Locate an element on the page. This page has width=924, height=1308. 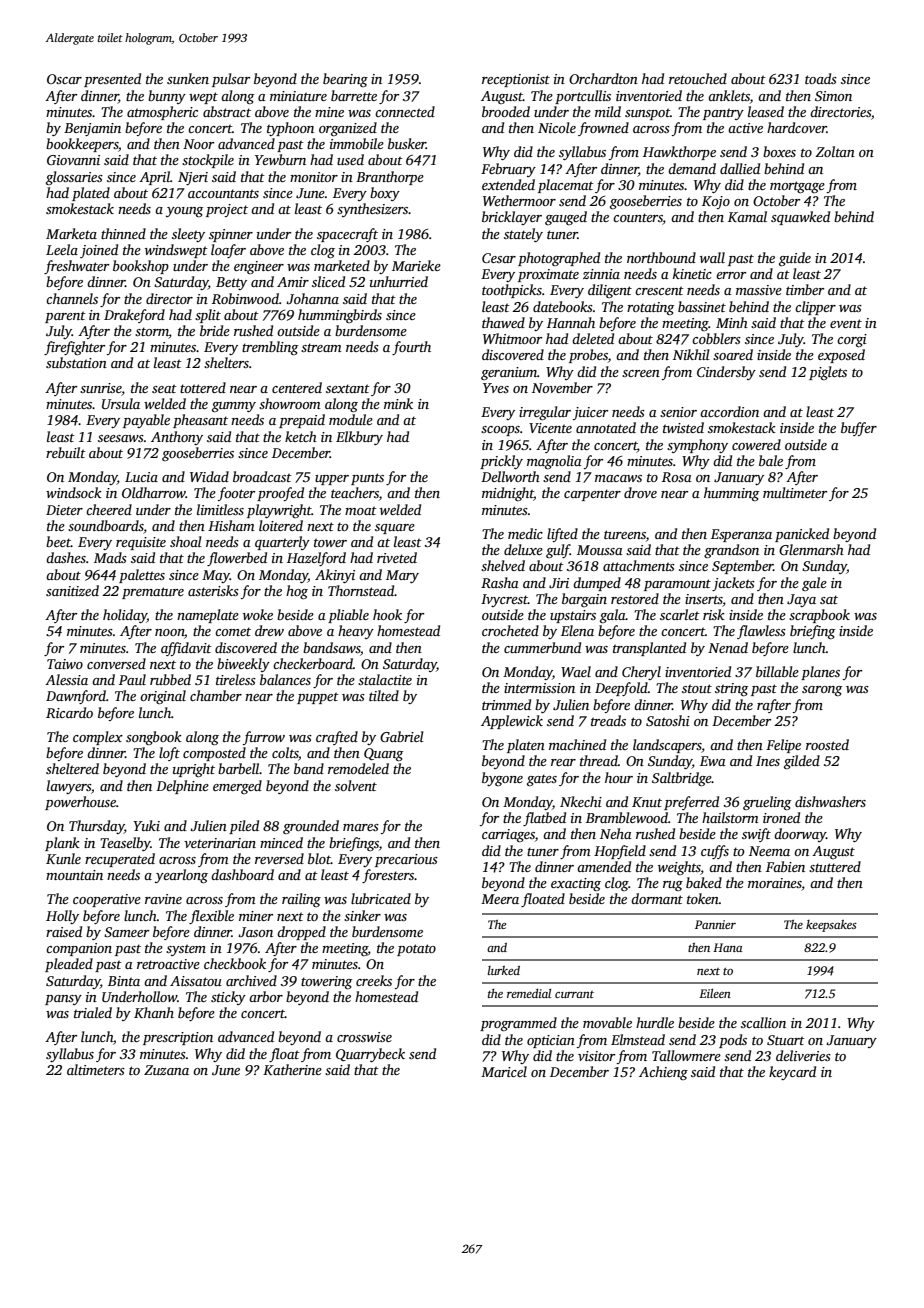
roosted is located at coordinates (827, 744).
